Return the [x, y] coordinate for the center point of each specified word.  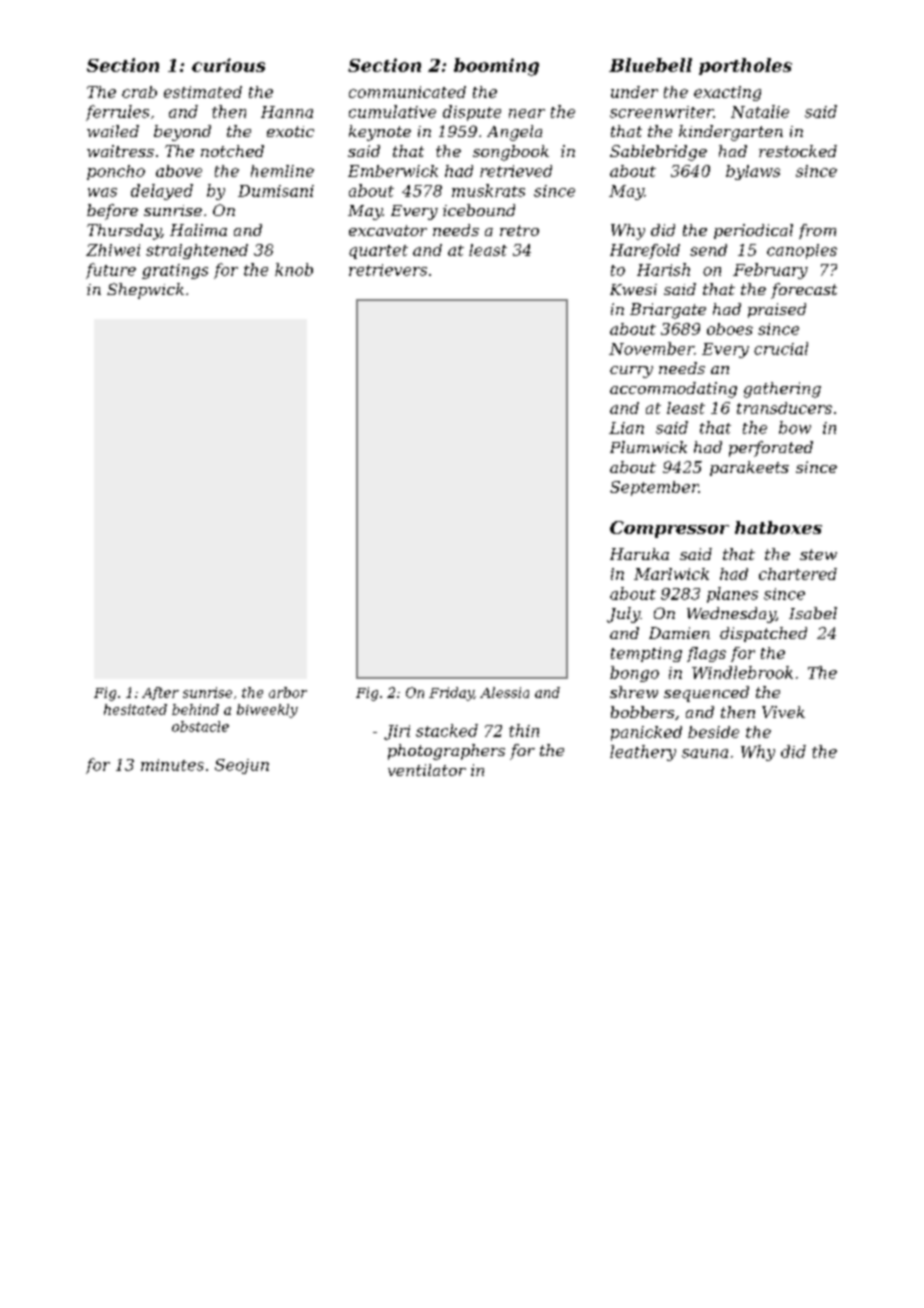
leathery [643, 753]
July [623, 615]
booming [496, 67]
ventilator [427, 770]
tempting [646, 654]
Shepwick [145, 291]
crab [139, 92]
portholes [745, 66]
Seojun [242, 766]
